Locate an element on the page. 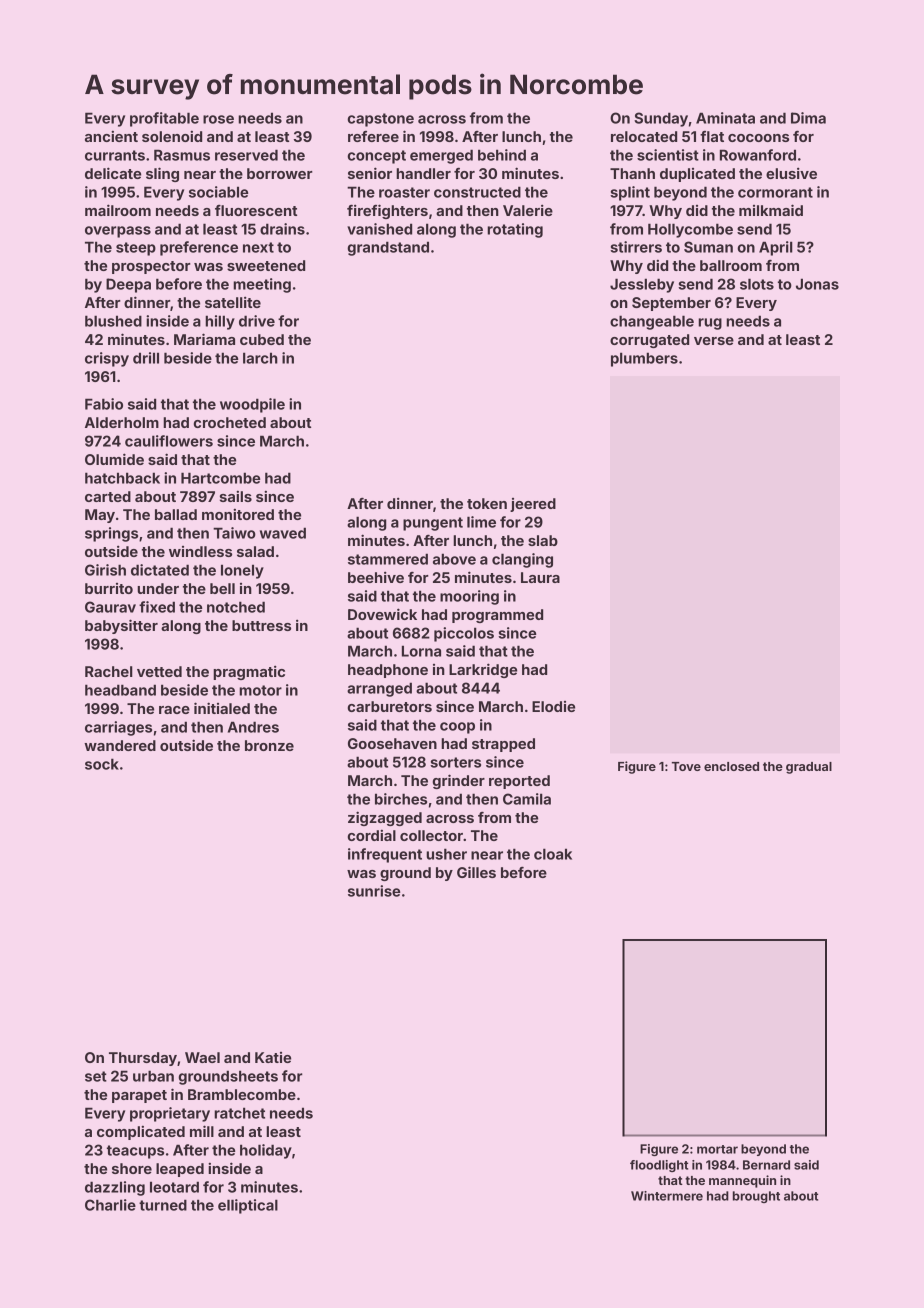 This document has width=924, height=1308. stirrers is located at coordinates (636, 247).
